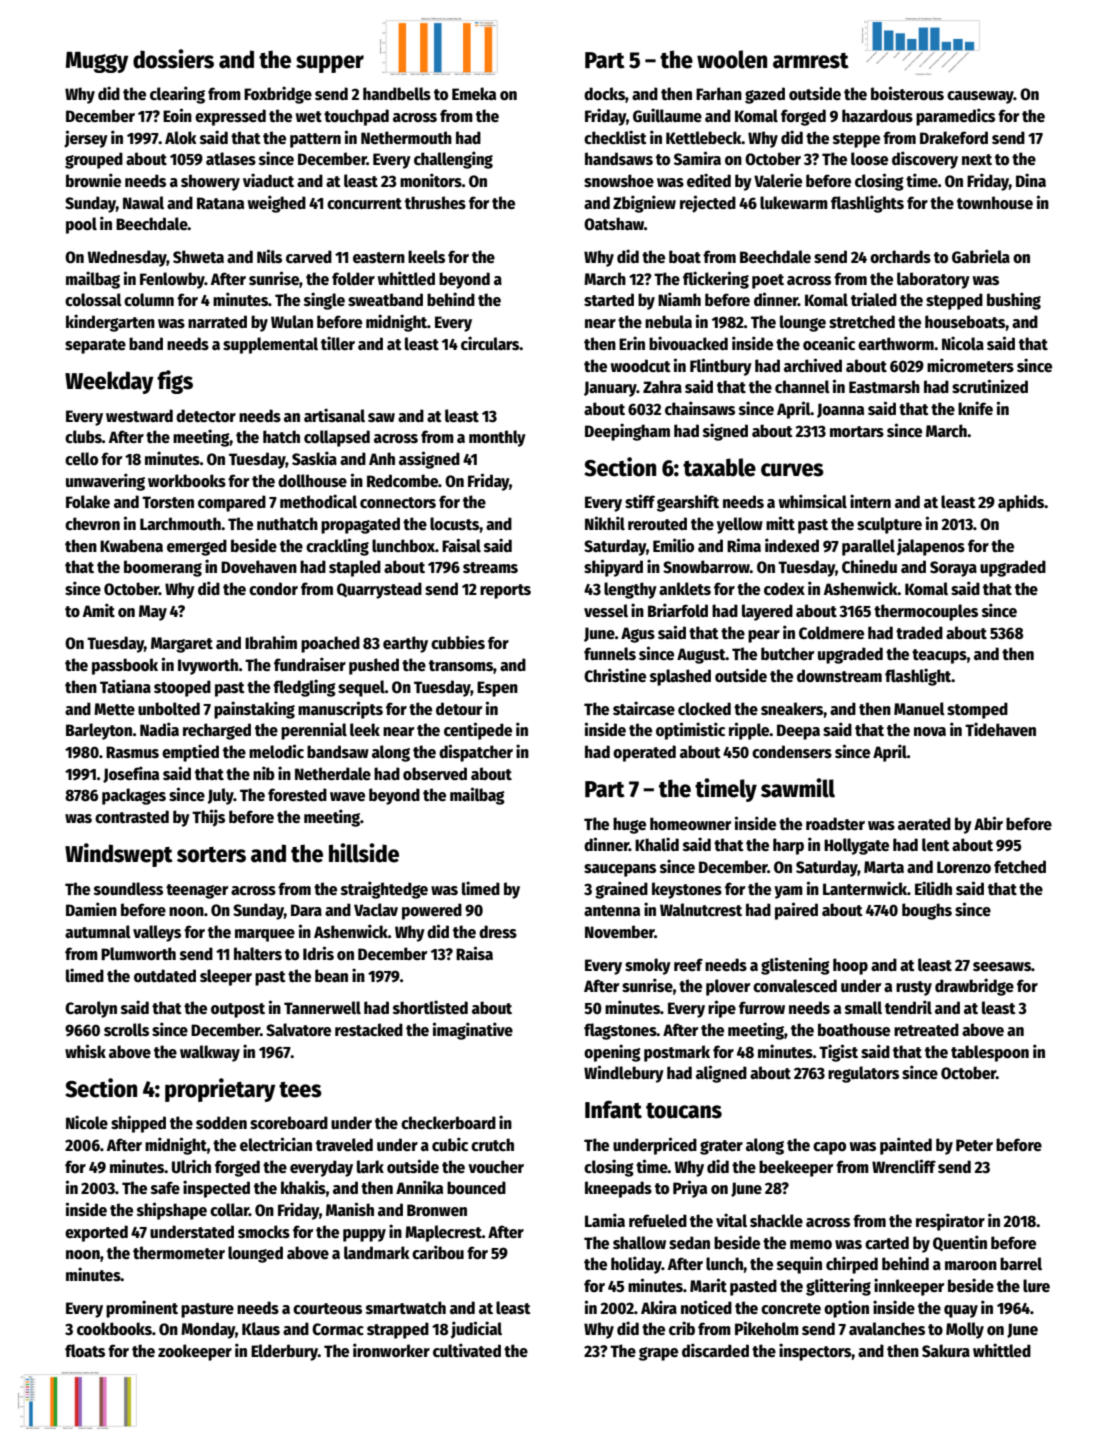 This page has height=1447, width=1118. Describe the element at coordinates (330, 64) in the page. I see `supper` at that location.
